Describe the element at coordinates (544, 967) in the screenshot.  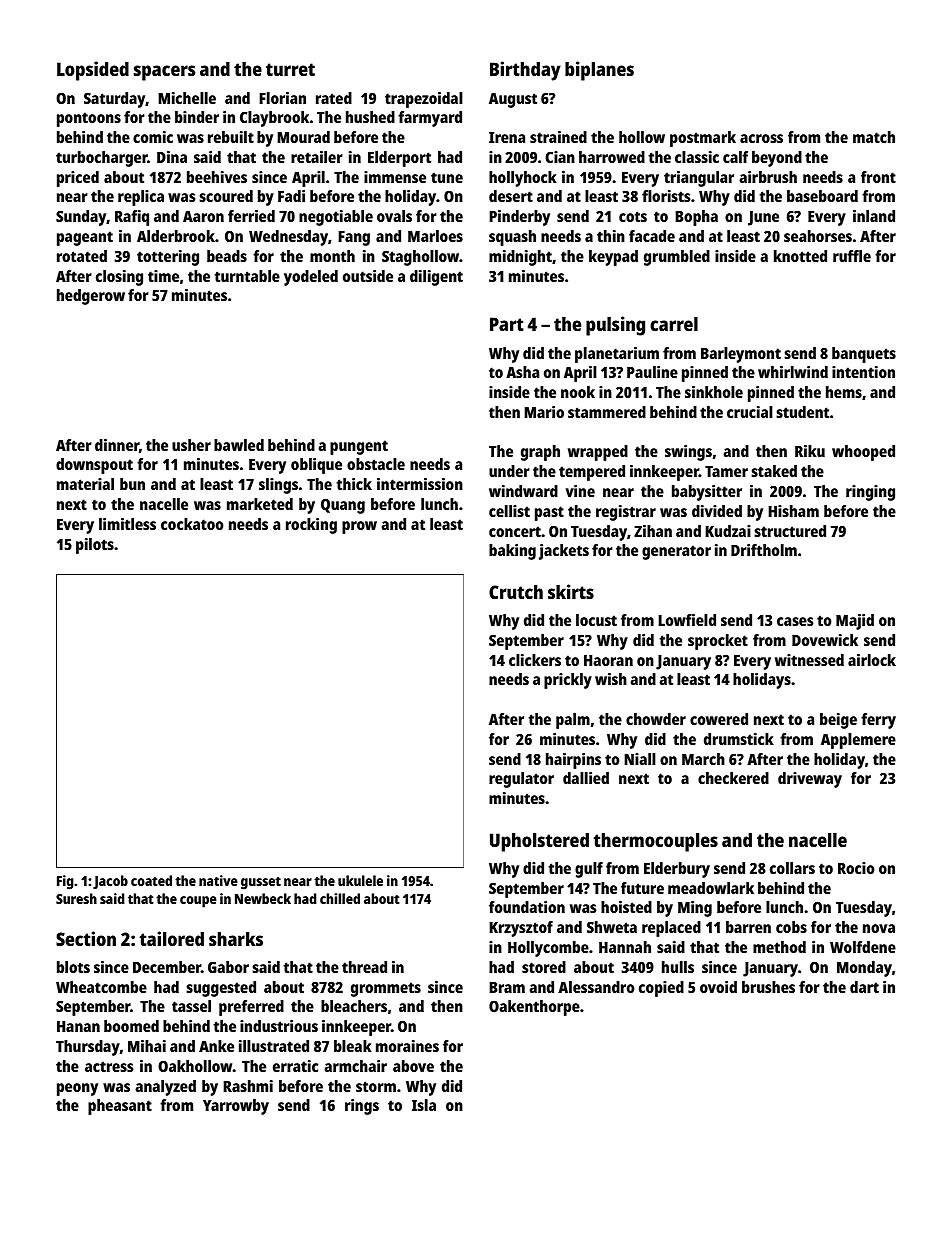
I see `stored` at that location.
